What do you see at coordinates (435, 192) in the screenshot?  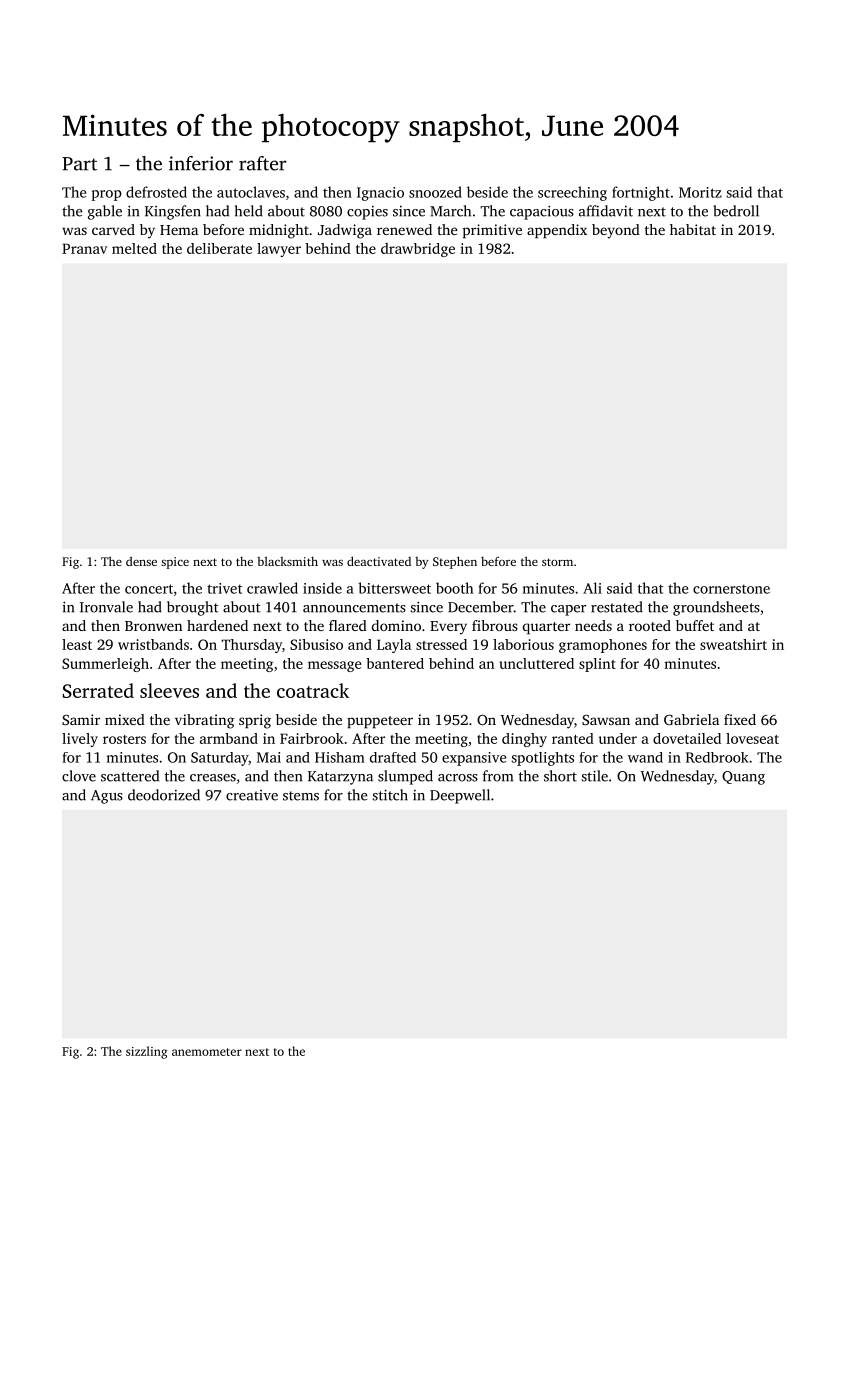 I see `snoozed` at bounding box center [435, 192].
